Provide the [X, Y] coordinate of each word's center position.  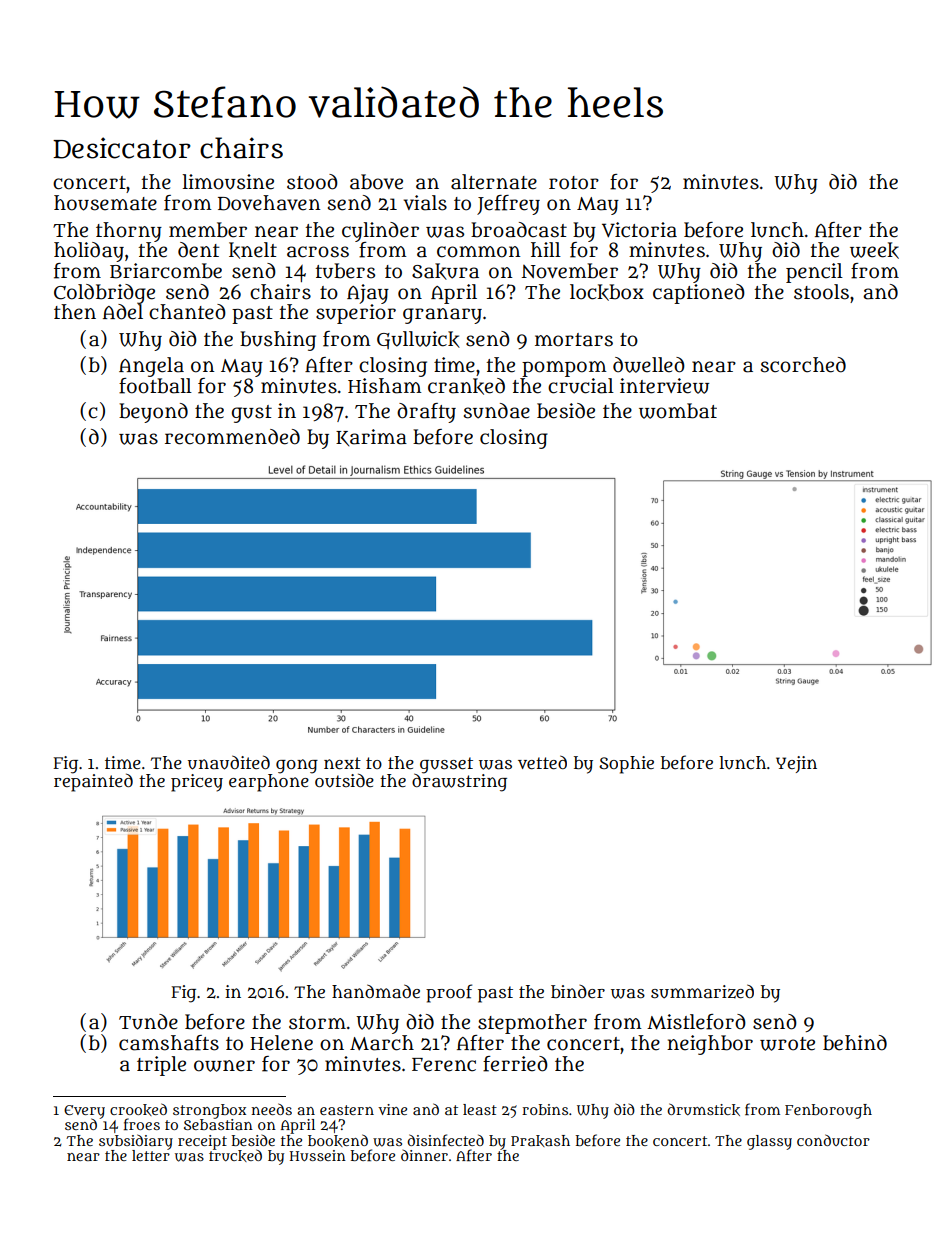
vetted [542, 762]
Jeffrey [508, 205]
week [874, 250]
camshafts [169, 1043]
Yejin [796, 764]
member [208, 230]
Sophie [626, 765]
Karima [371, 437]
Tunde [148, 1022]
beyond [153, 413]
